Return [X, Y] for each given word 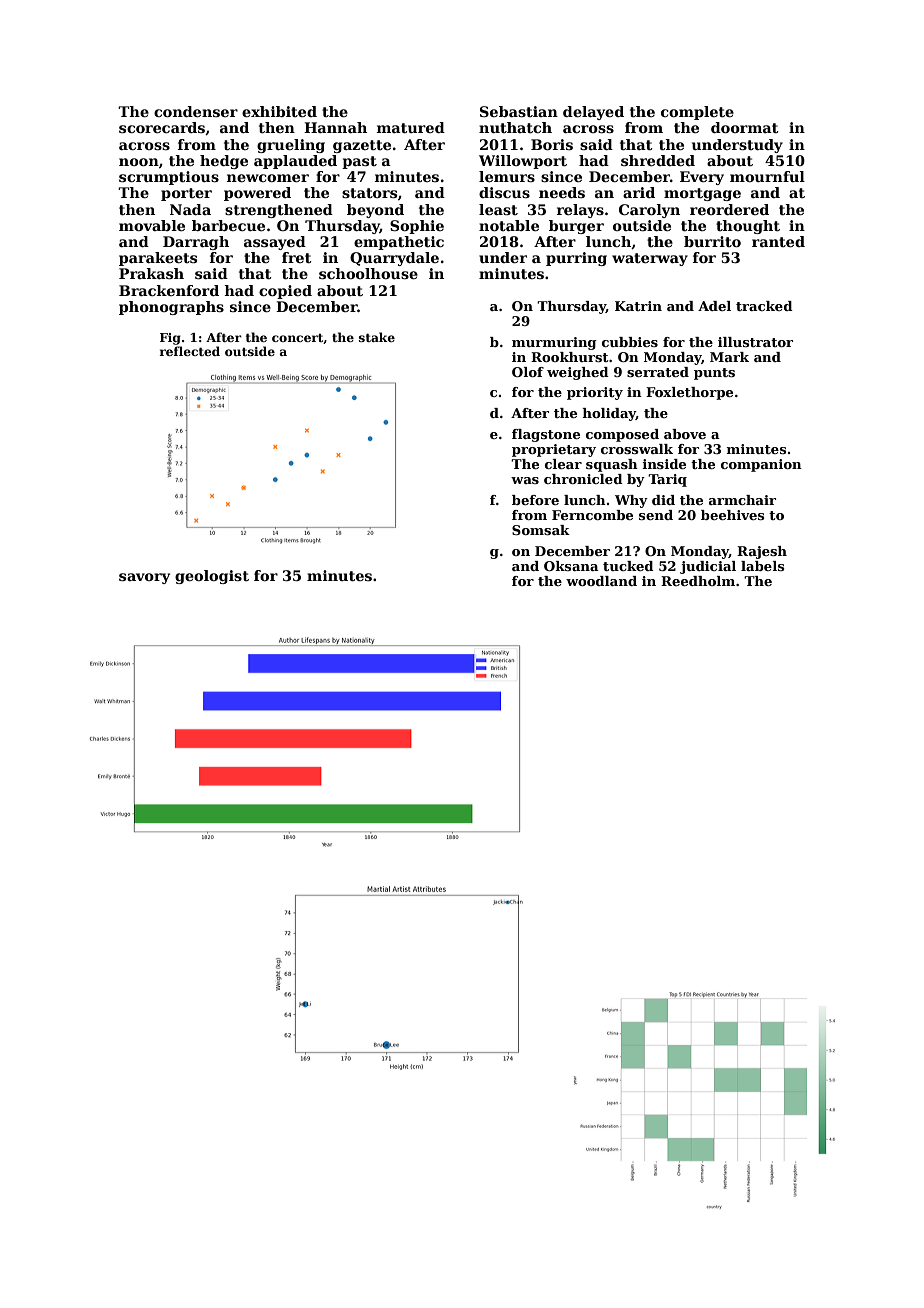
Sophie [417, 227]
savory [144, 578]
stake [377, 337]
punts [714, 374]
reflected [190, 351]
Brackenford [169, 290]
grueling [291, 146]
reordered [729, 209]
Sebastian [519, 111]
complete [697, 113]
